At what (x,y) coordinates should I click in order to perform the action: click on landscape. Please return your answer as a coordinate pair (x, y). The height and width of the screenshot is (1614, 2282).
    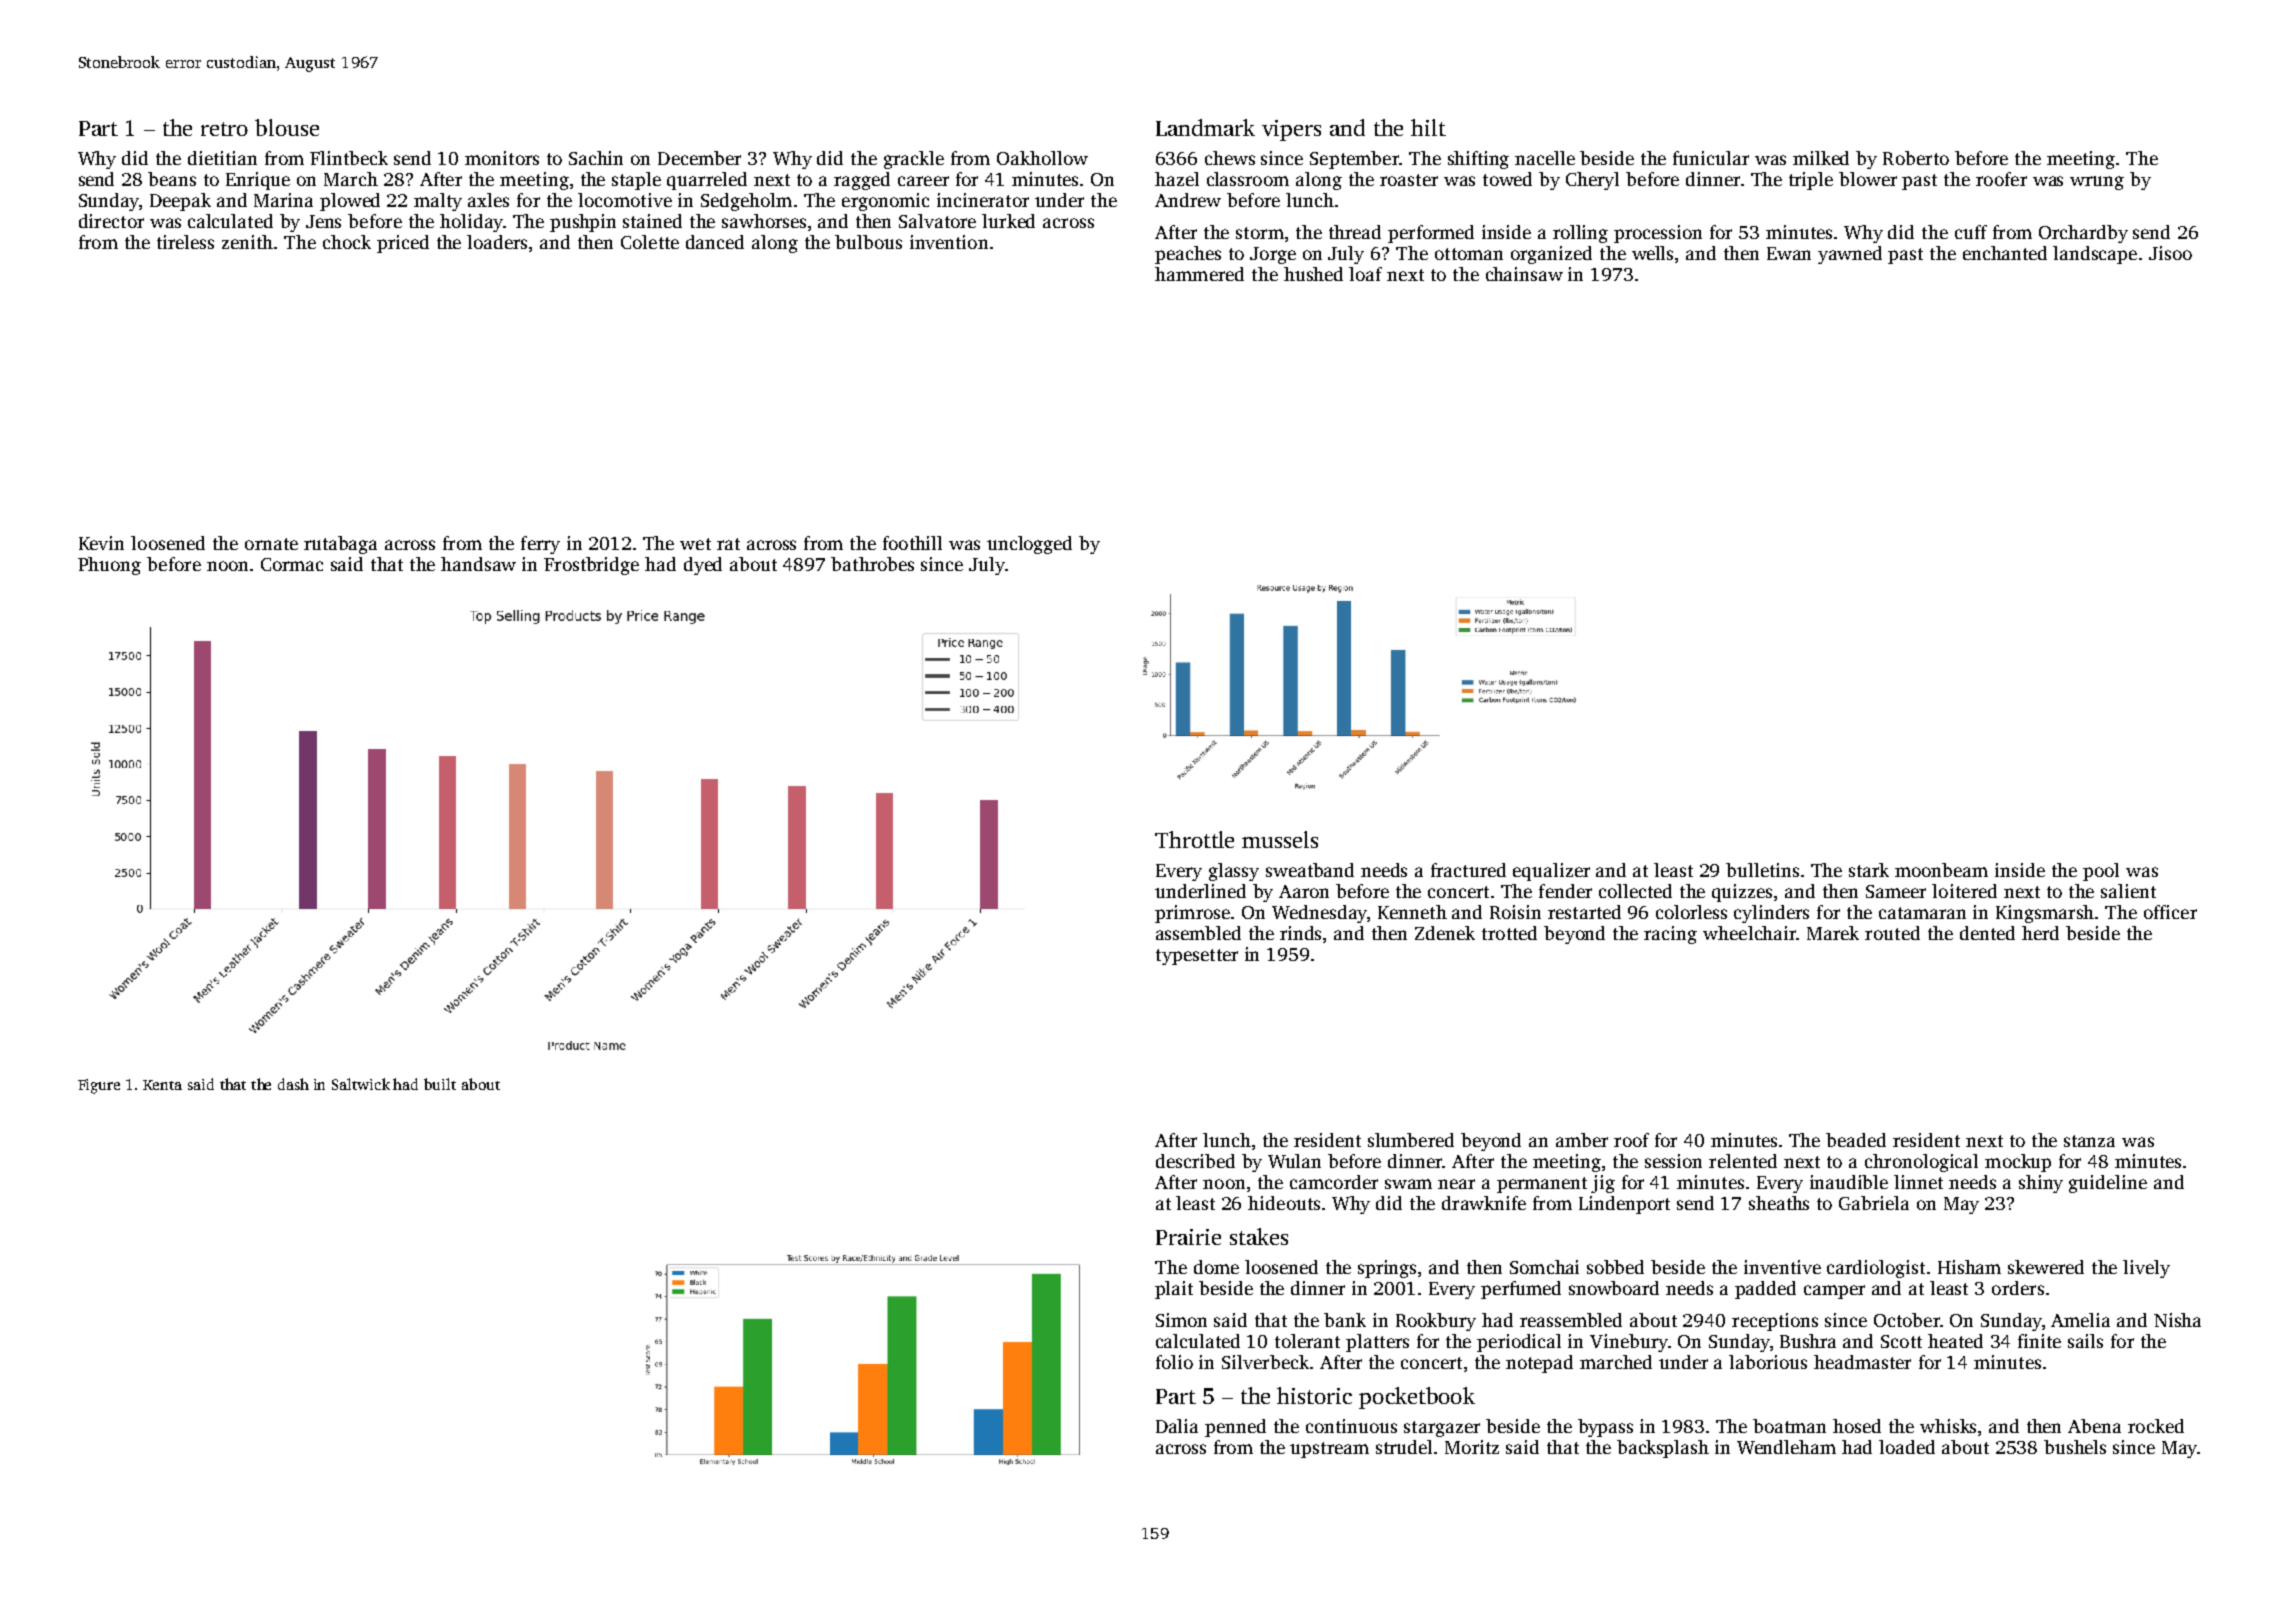
    Looking at the image, I should click on (2095, 255).
